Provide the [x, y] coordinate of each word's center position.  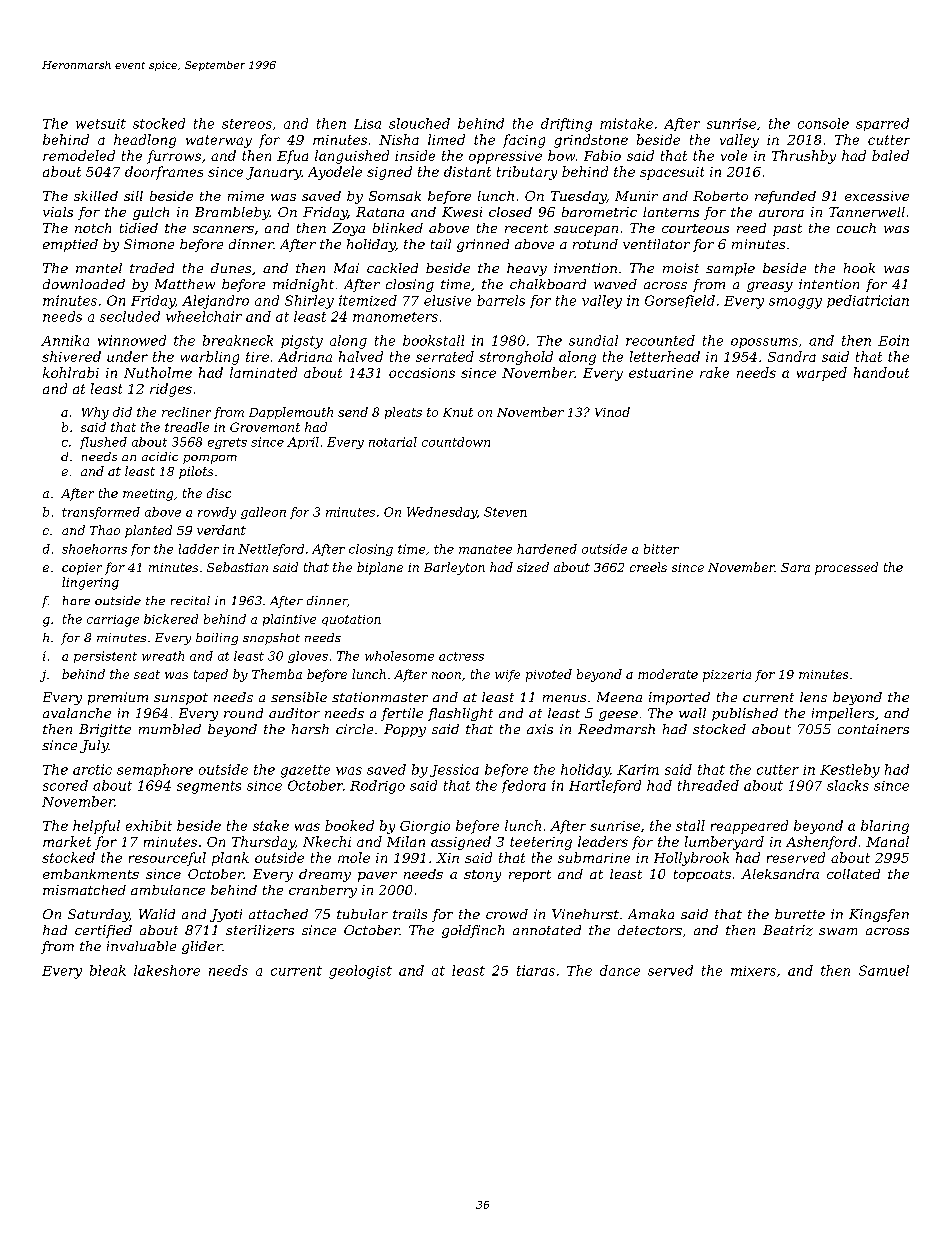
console [823, 123]
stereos [247, 124]
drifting [566, 125]
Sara [795, 567]
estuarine [661, 373]
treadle [187, 427]
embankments [91, 874]
